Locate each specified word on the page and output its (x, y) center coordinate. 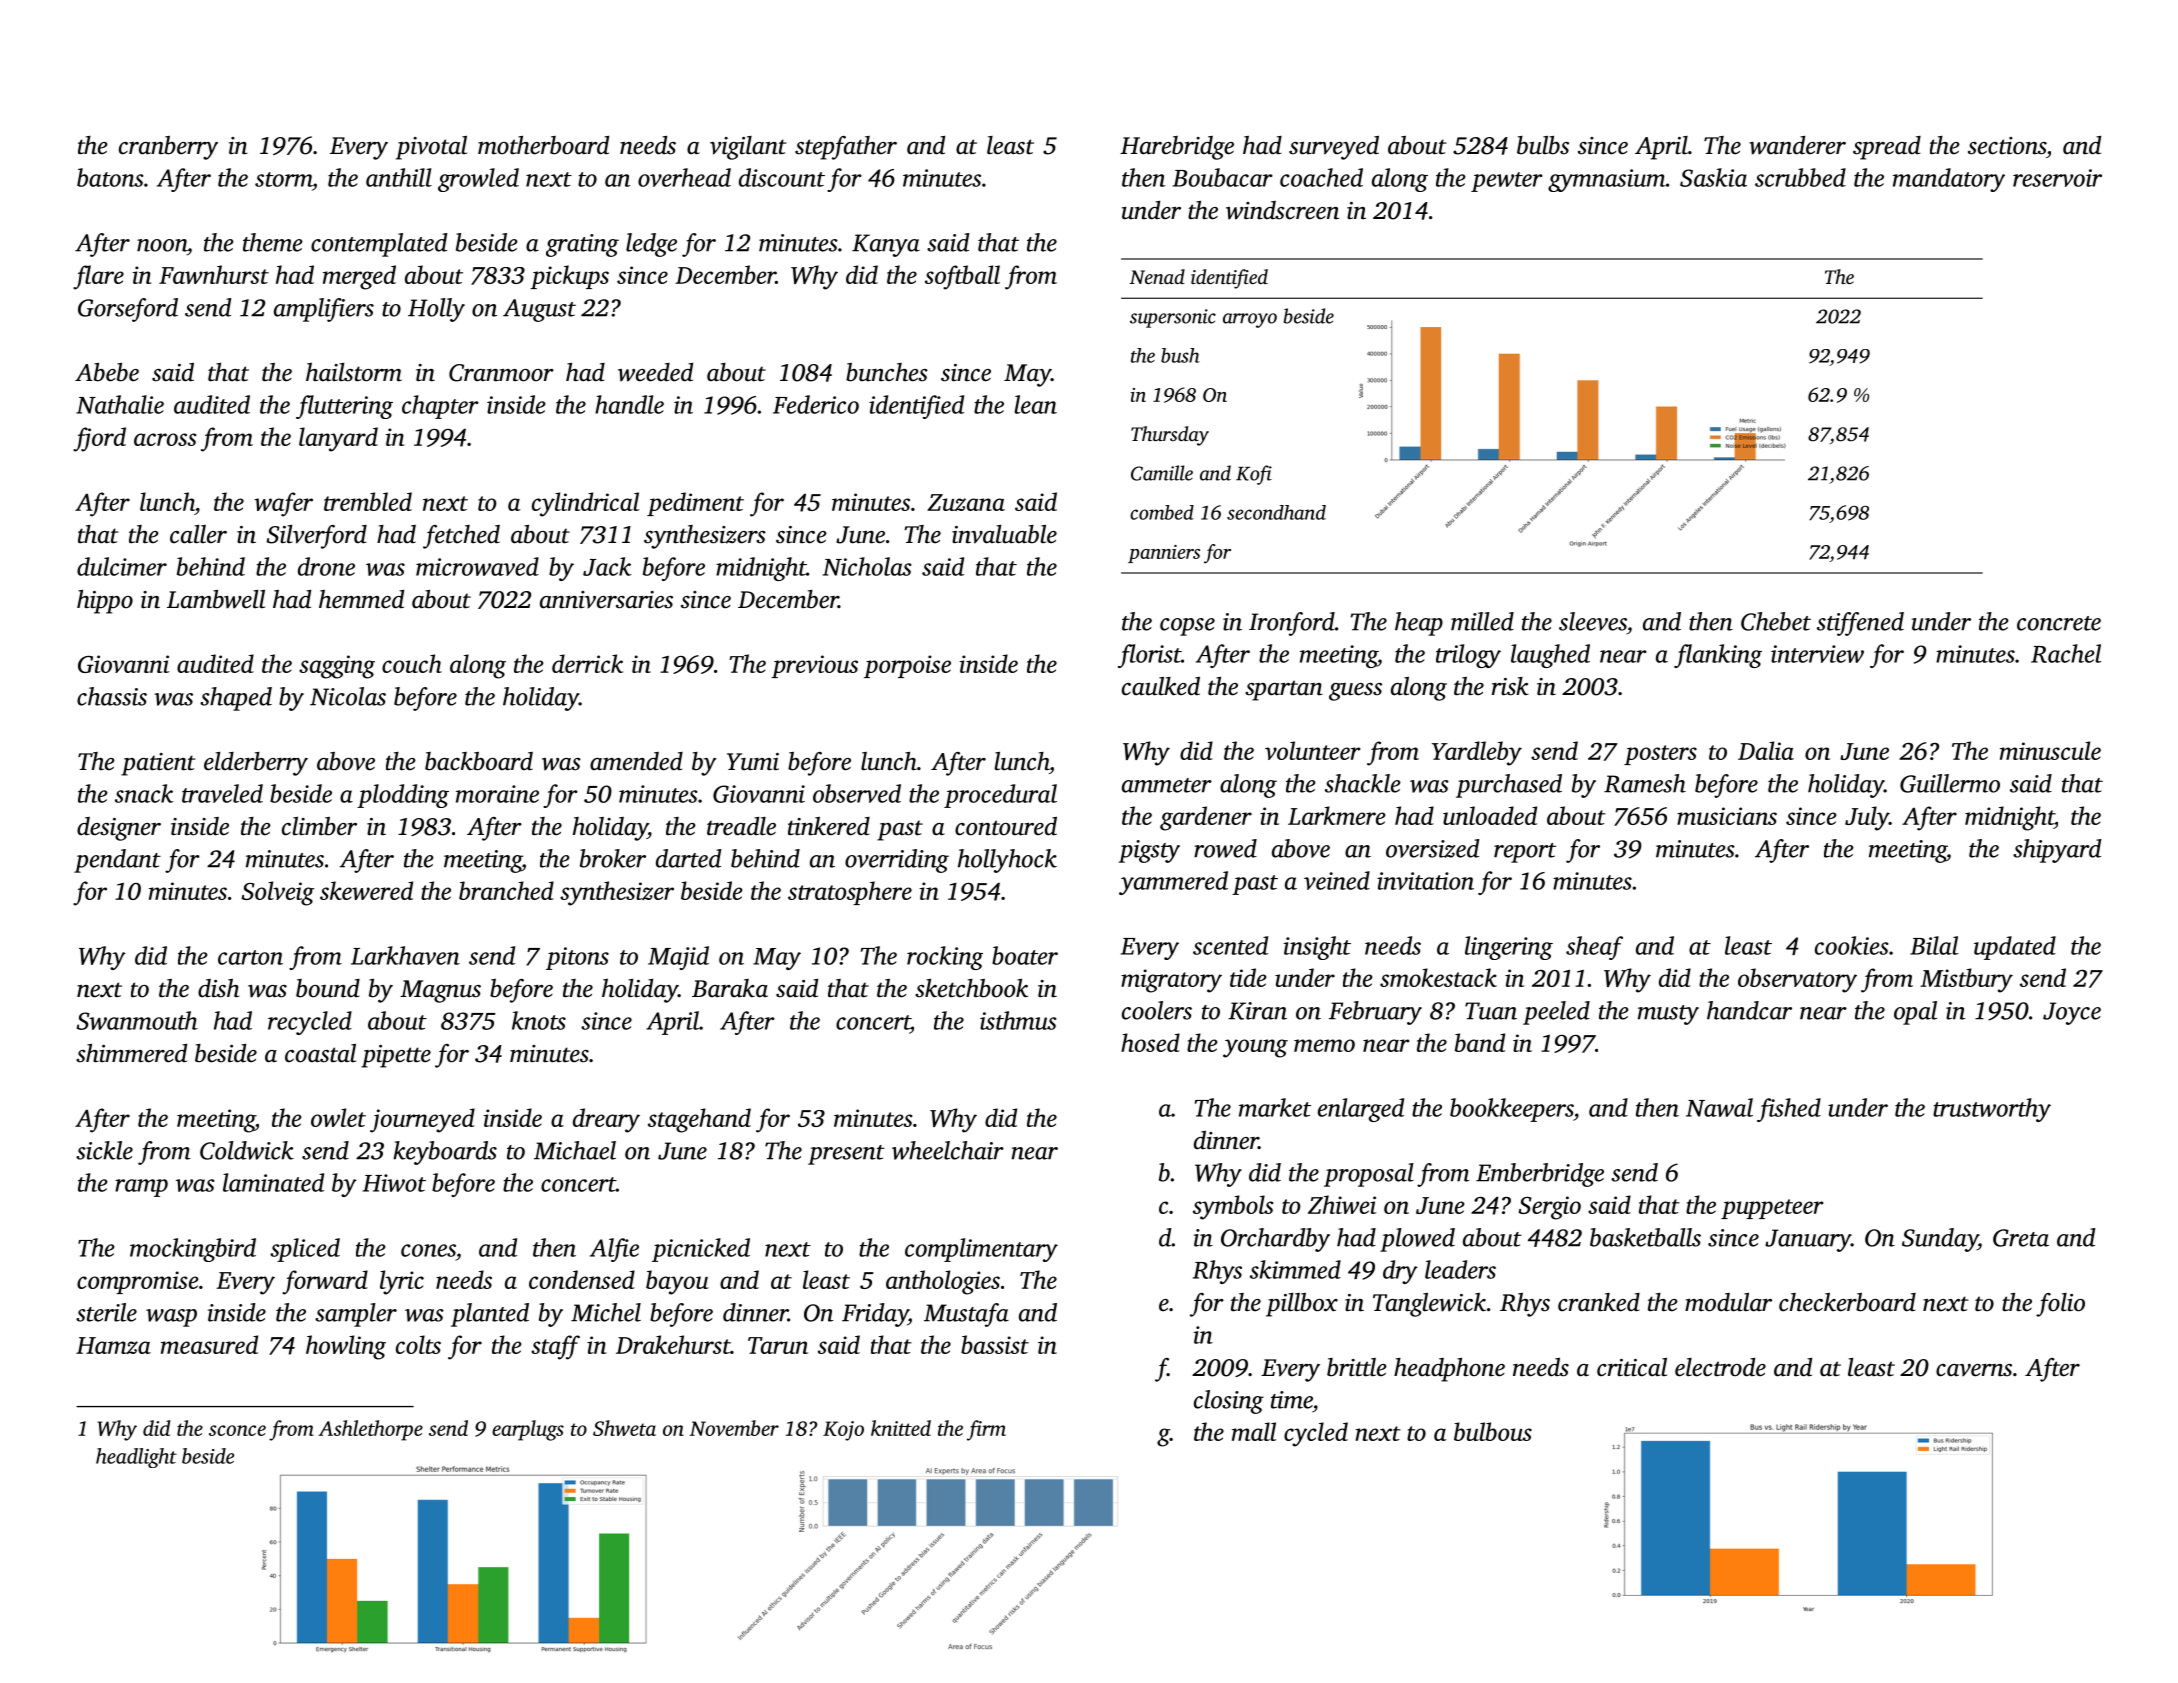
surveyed (1334, 148)
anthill (399, 177)
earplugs (528, 1430)
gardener (1206, 818)
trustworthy (1992, 1110)
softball (962, 277)
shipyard (2057, 851)
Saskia (1713, 177)
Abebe (107, 372)
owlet (338, 1117)
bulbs (1543, 145)
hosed (1150, 1042)
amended (636, 761)
